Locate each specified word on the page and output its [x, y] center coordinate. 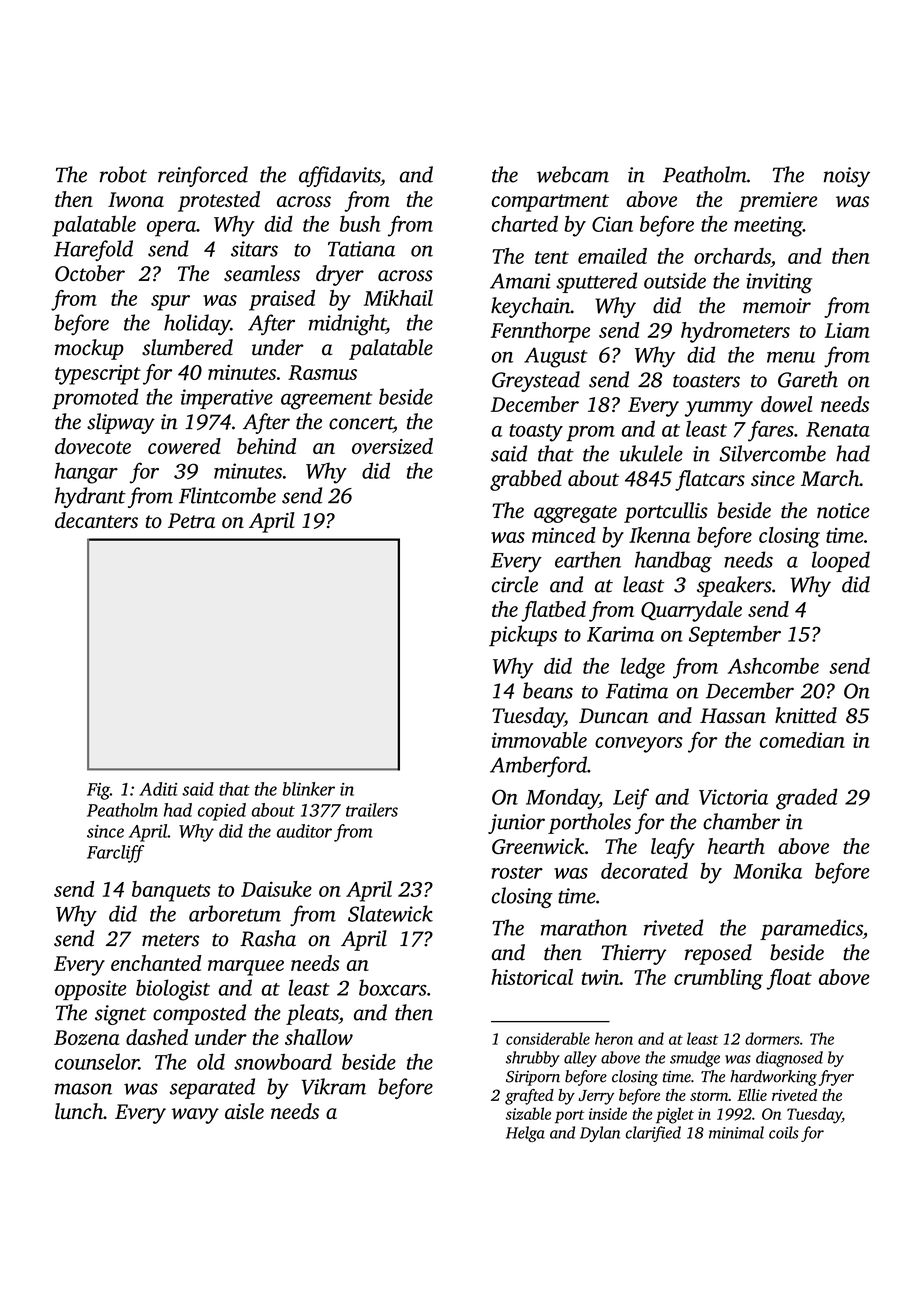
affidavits [339, 176]
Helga [525, 1134]
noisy [847, 177]
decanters [96, 520]
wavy [195, 1116]
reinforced [203, 176]
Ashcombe [773, 666]
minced [564, 535]
